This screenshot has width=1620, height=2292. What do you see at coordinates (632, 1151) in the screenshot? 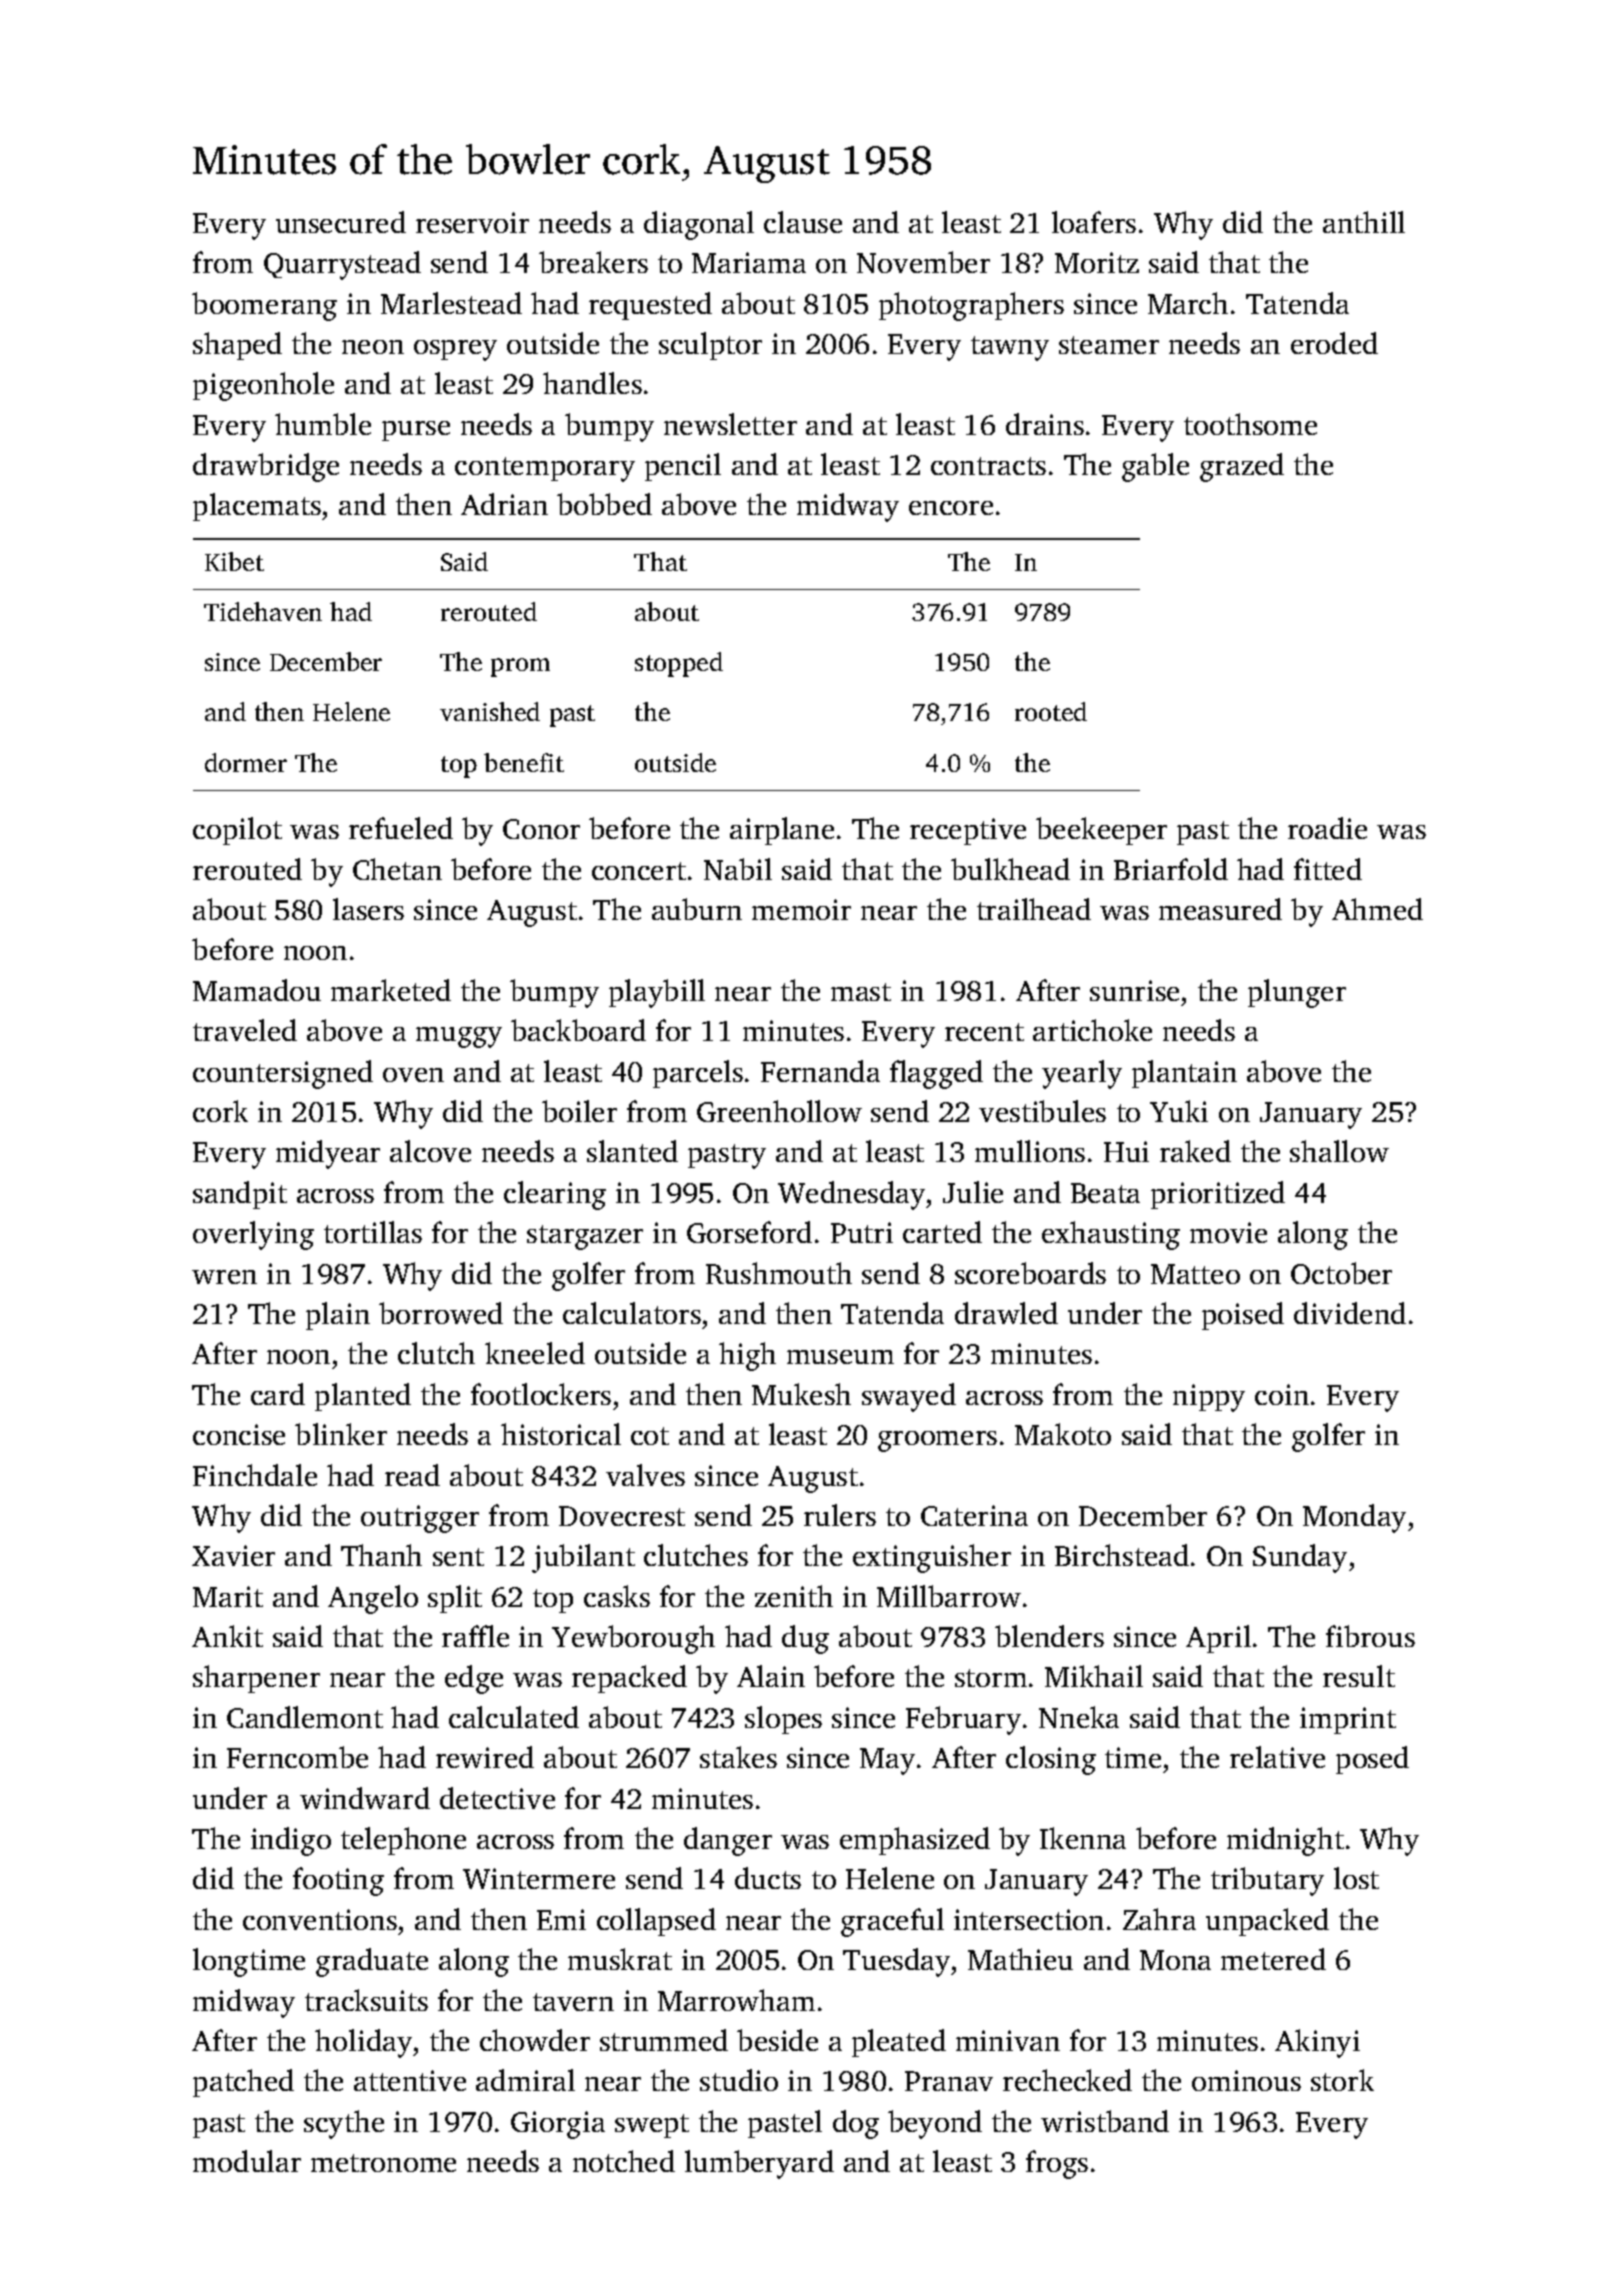
I see `slanted` at bounding box center [632, 1151].
